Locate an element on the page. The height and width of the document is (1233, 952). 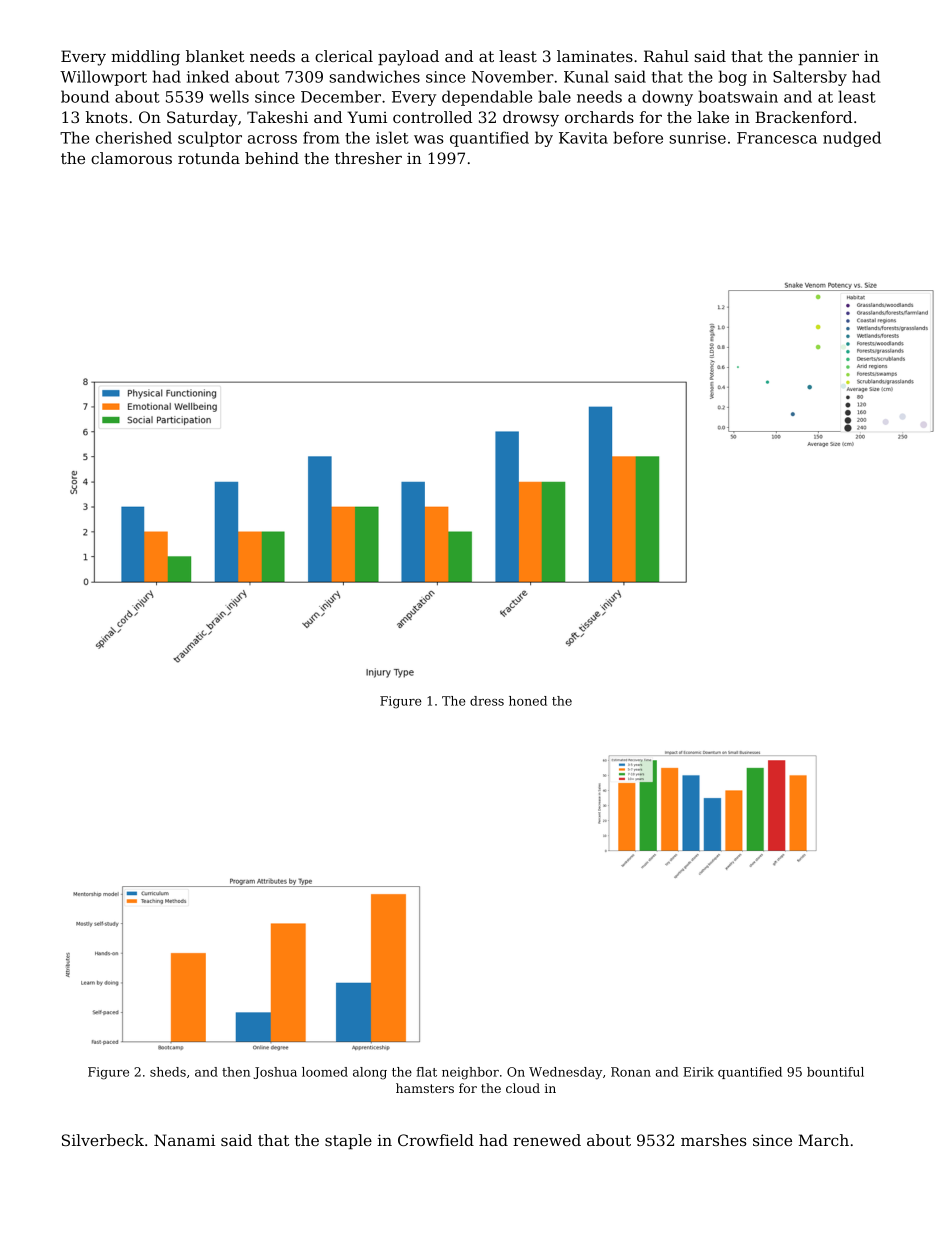
then is located at coordinates (236, 1072).
